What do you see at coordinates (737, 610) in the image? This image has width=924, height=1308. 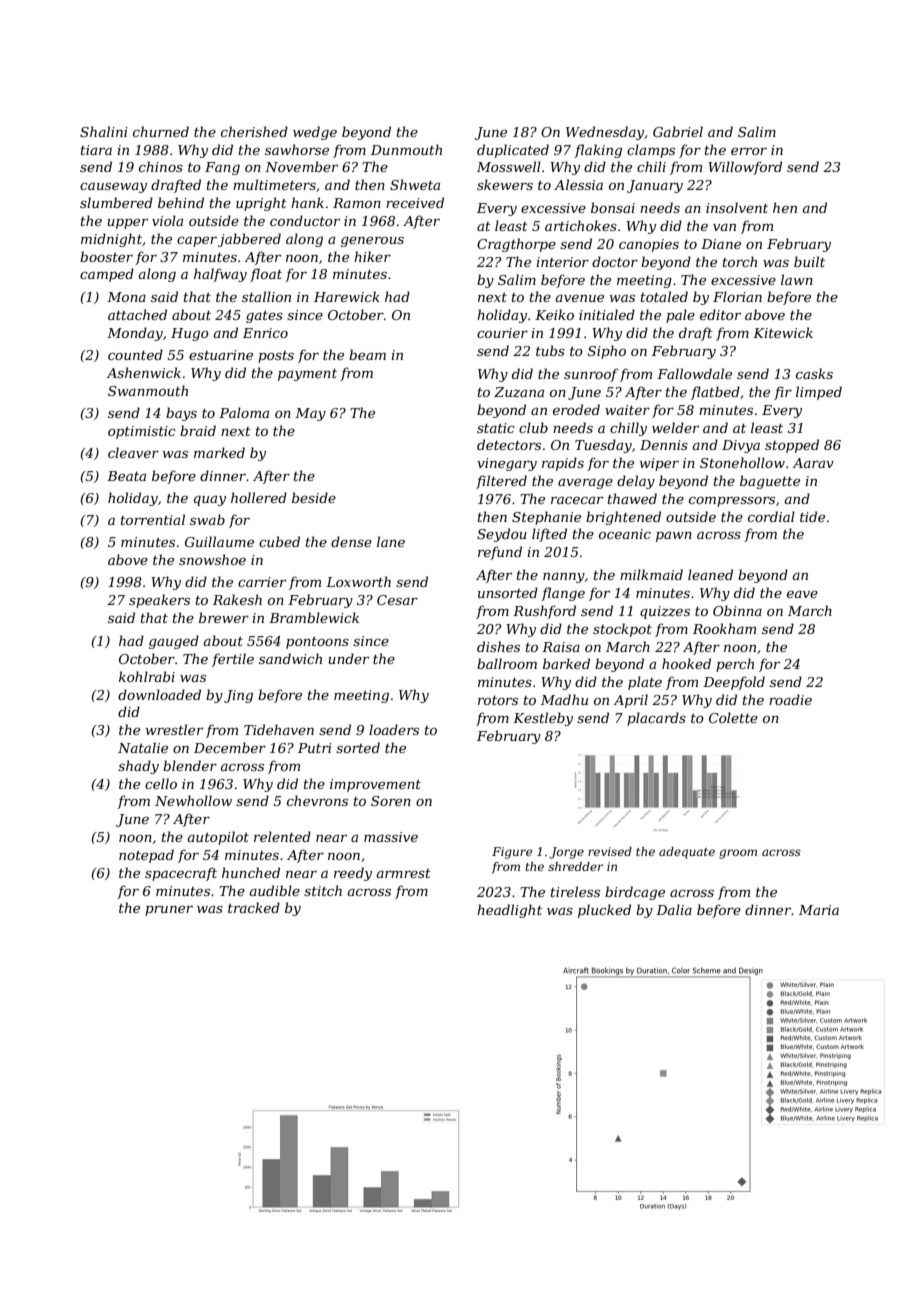 I see `Obinna` at bounding box center [737, 610].
